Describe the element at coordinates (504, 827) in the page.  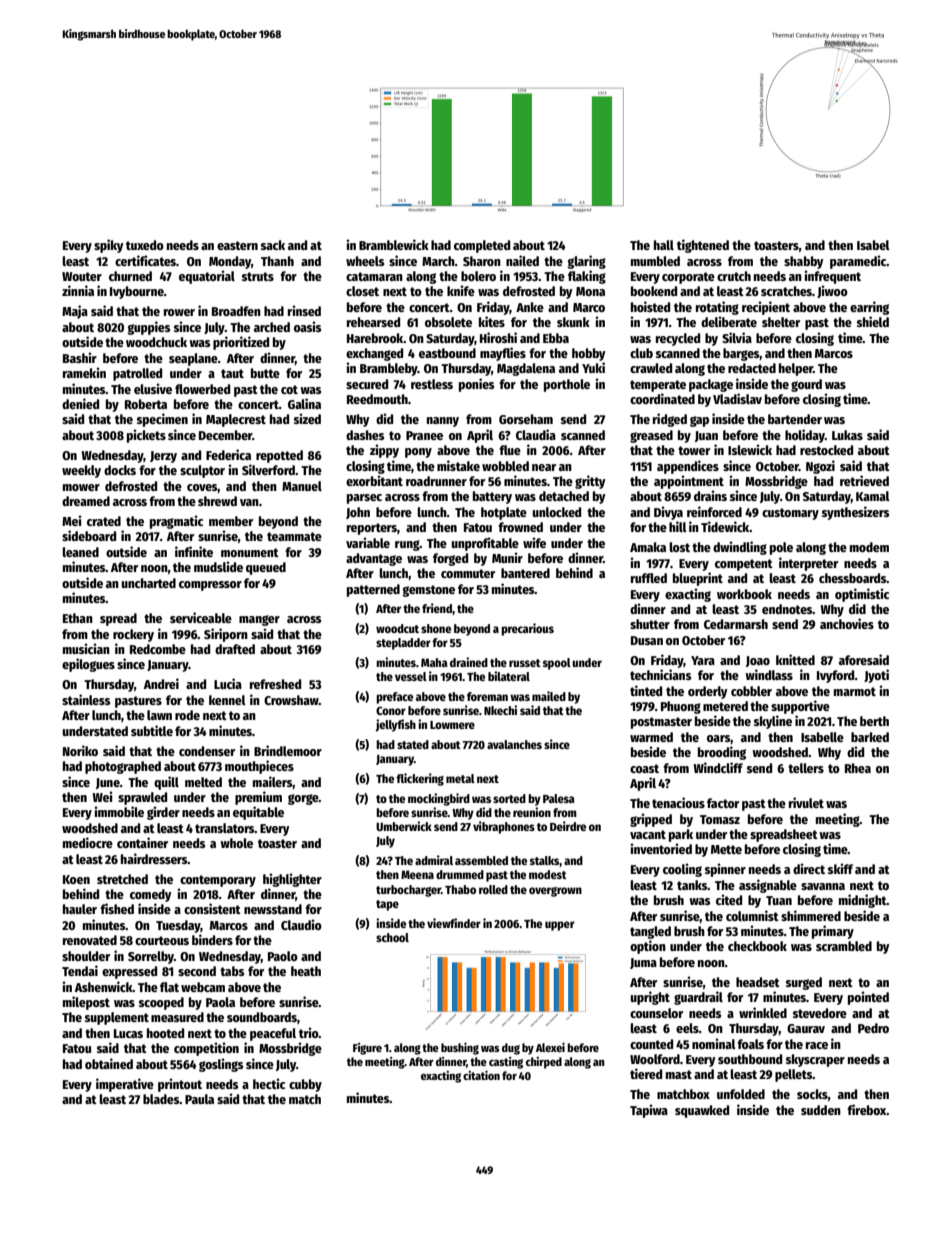
I see `vibraphones` at that location.
